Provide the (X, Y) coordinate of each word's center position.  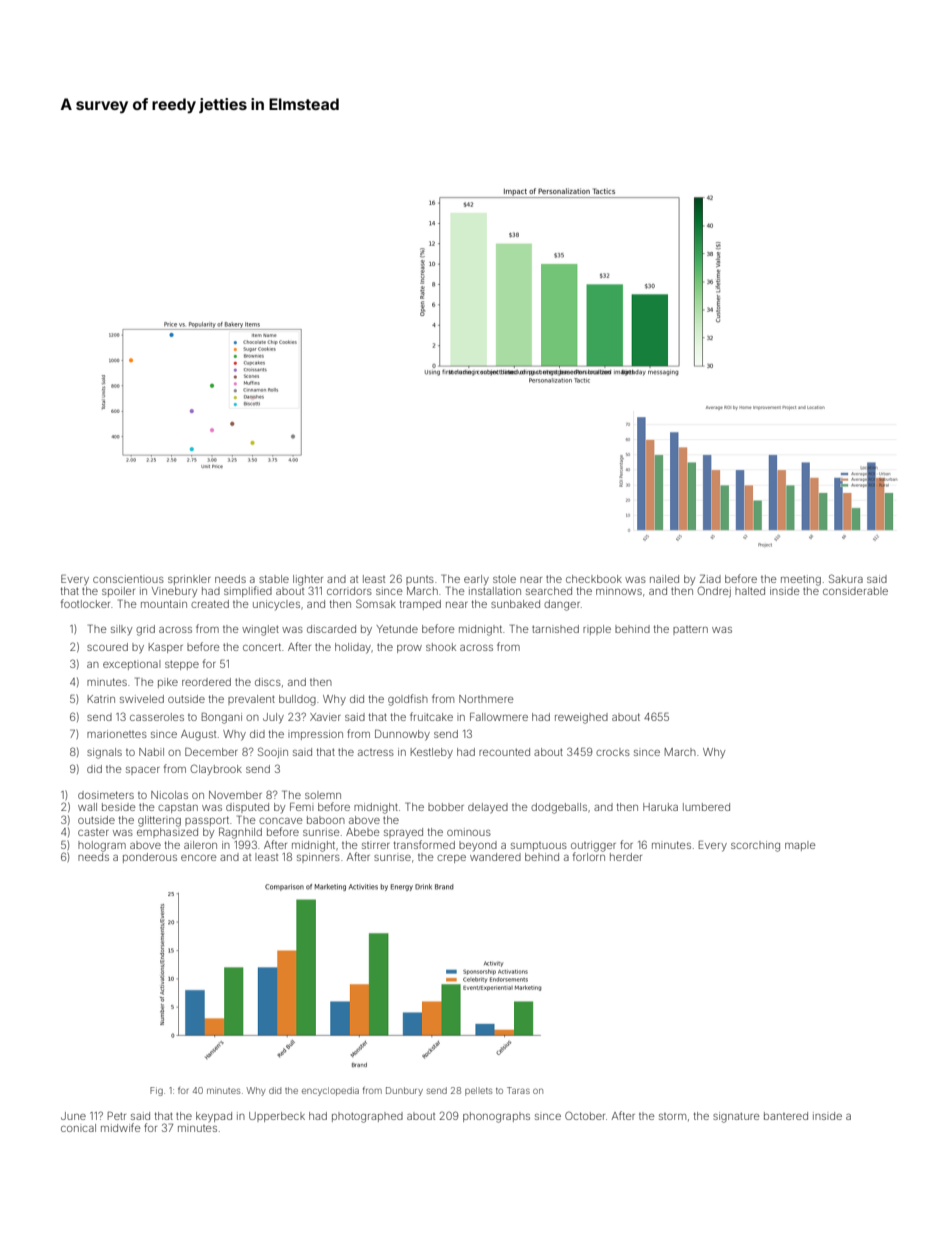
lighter (308, 580)
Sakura (846, 578)
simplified (248, 591)
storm (672, 1116)
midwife (121, 1127)
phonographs (496, 1117)
